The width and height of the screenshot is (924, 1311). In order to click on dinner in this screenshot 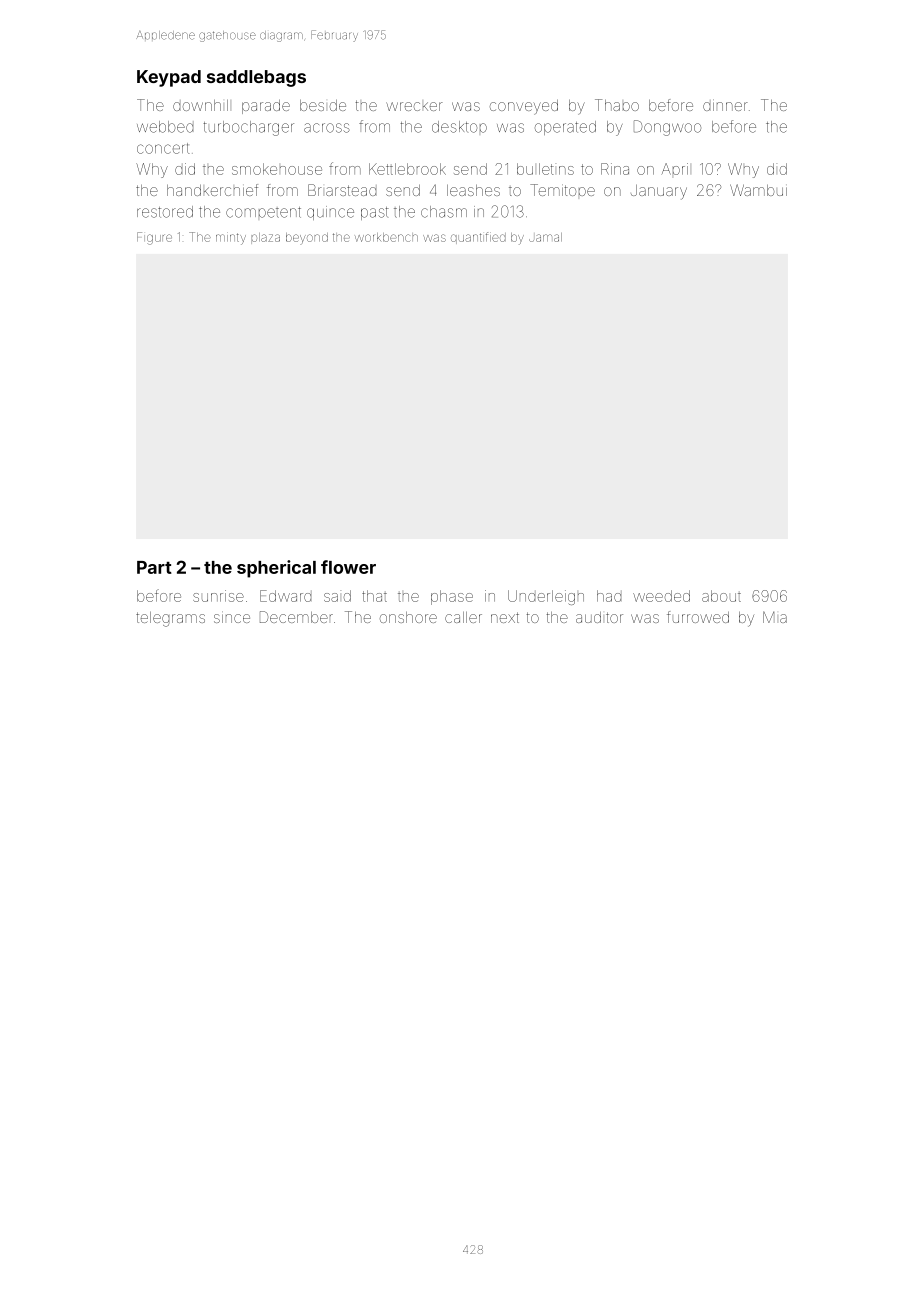, I will do `click(725, 105)`.
